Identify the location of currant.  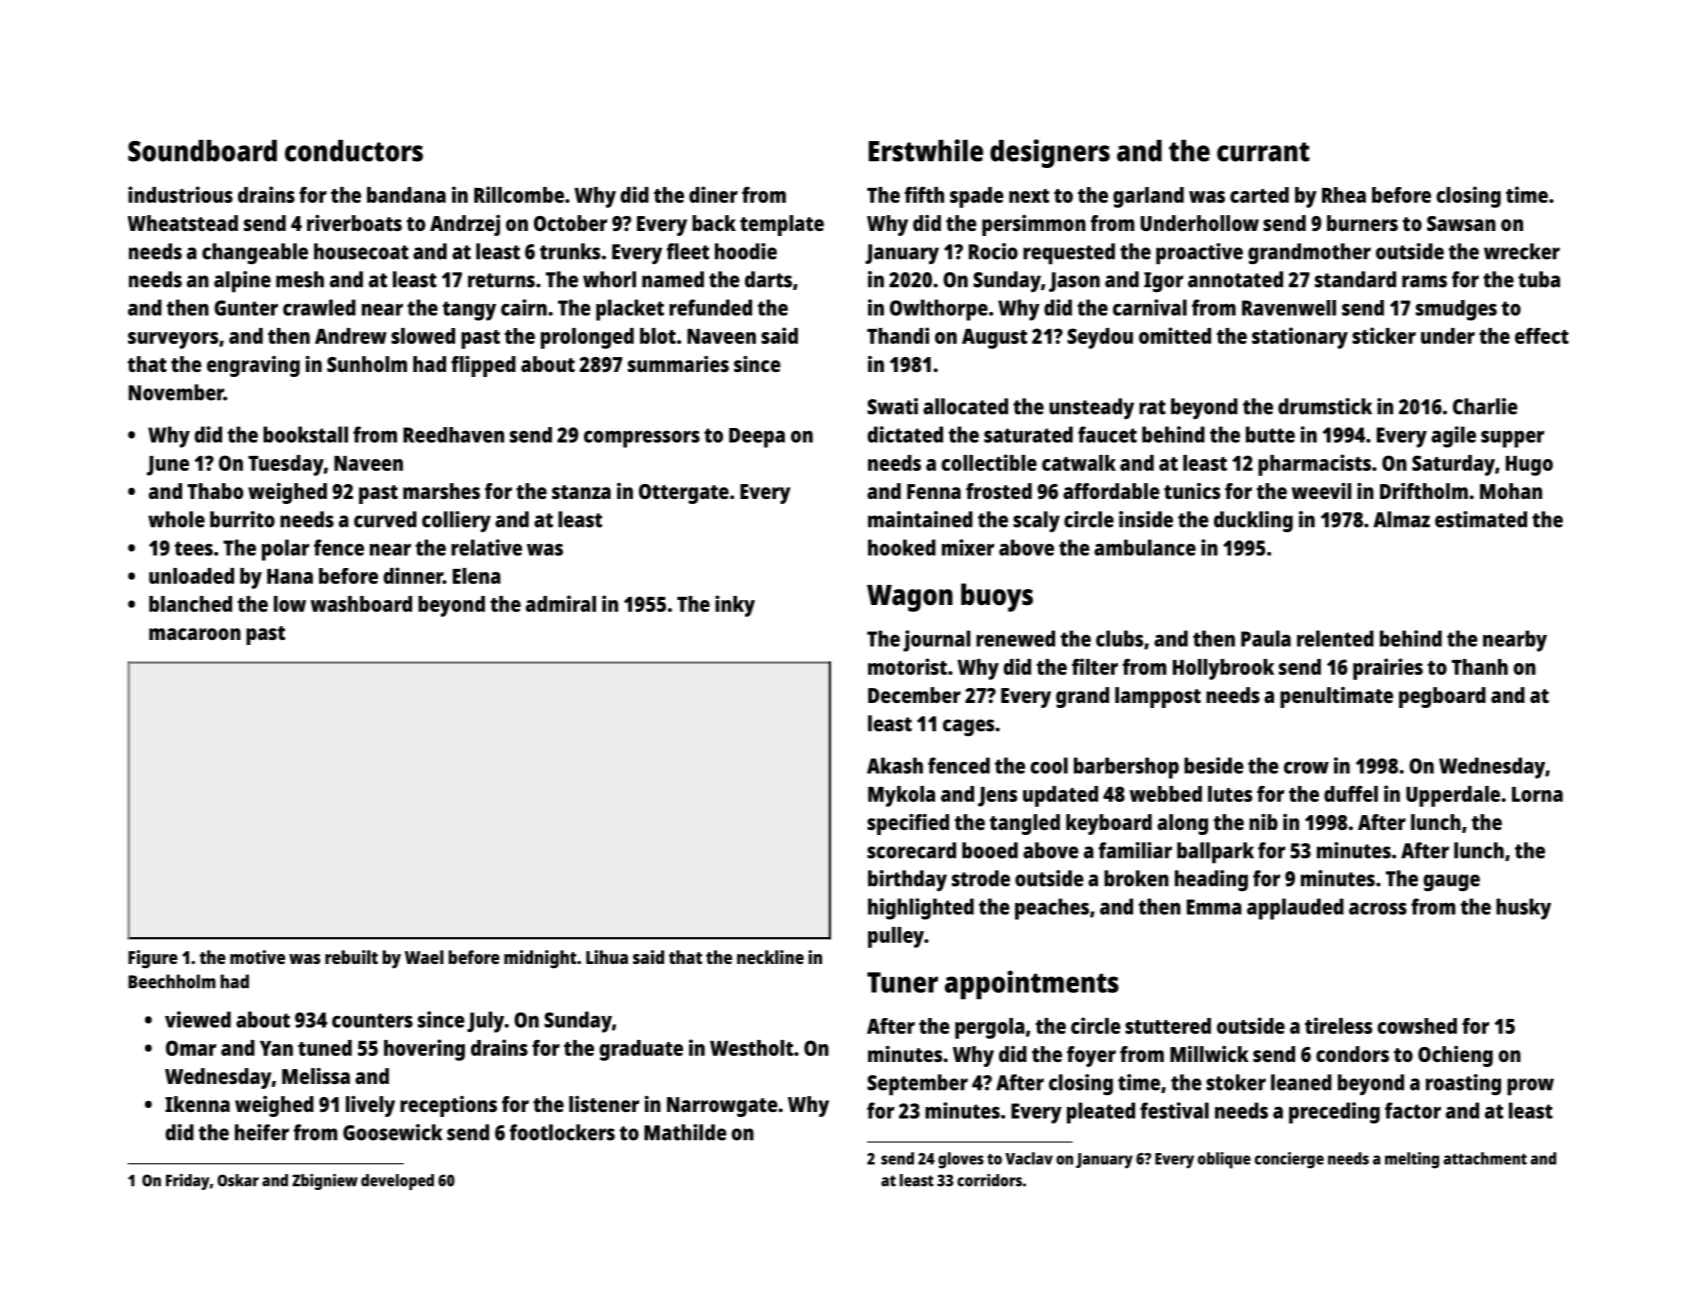
(1263, 152).
